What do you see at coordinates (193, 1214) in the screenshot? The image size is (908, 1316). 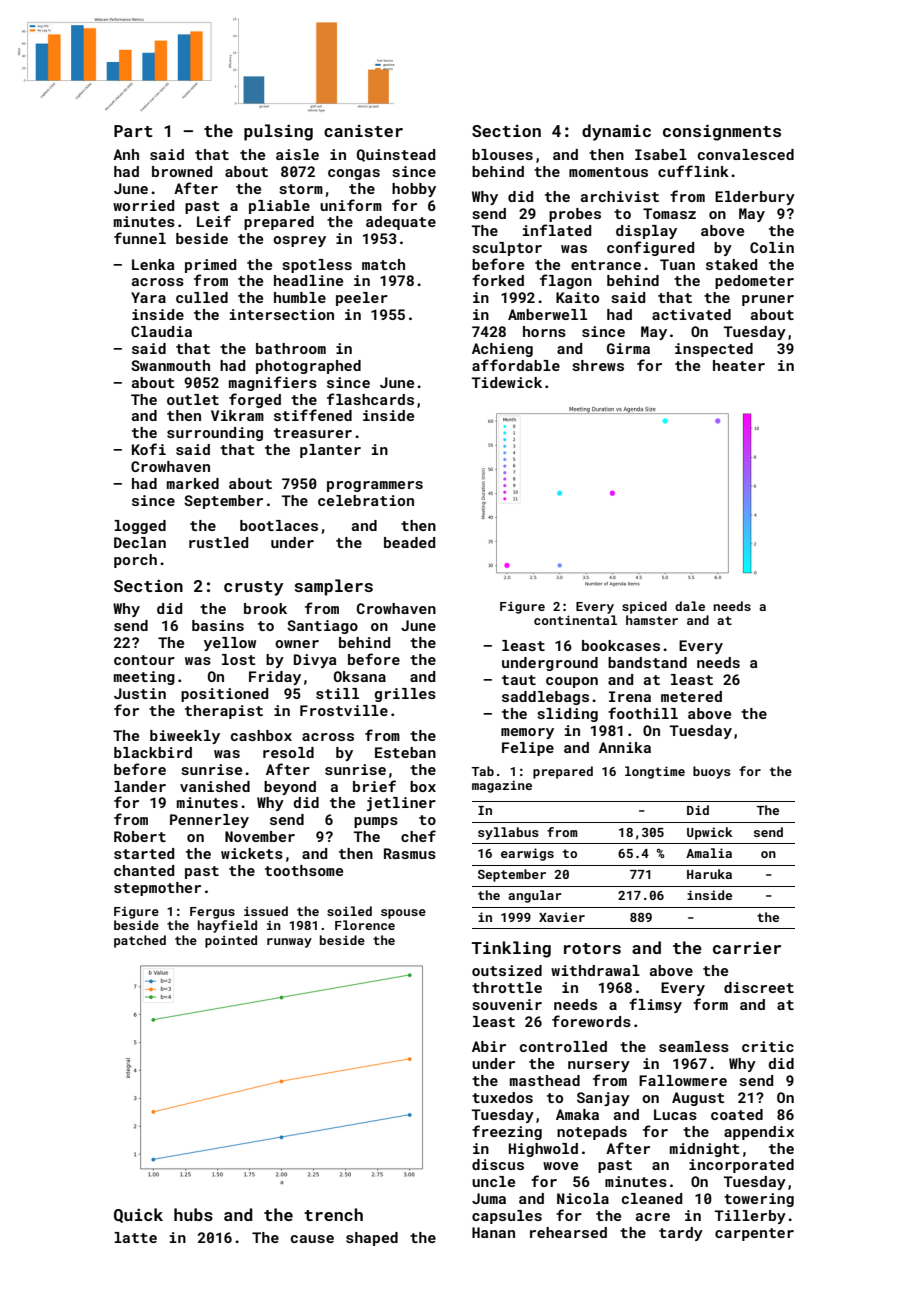 I see `hubs` at bounding box center [193, 1214].
